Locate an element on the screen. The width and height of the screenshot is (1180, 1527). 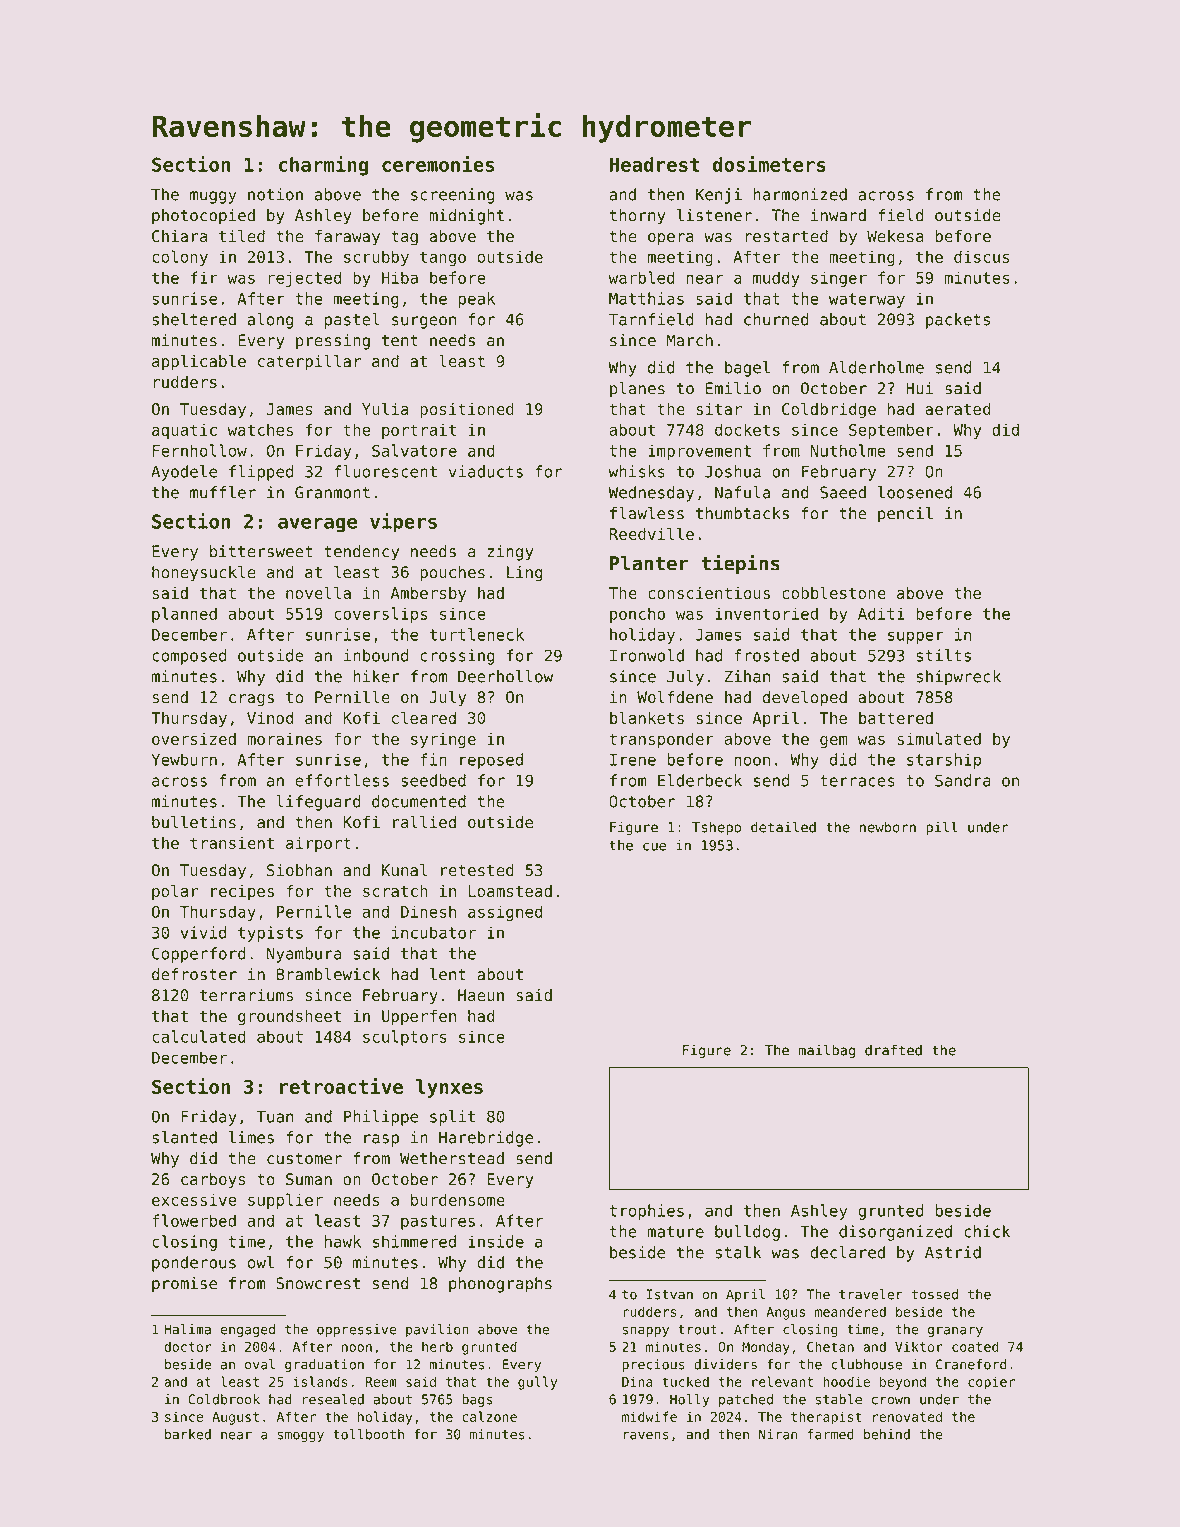
typists is located at coordinates (270, 934).
